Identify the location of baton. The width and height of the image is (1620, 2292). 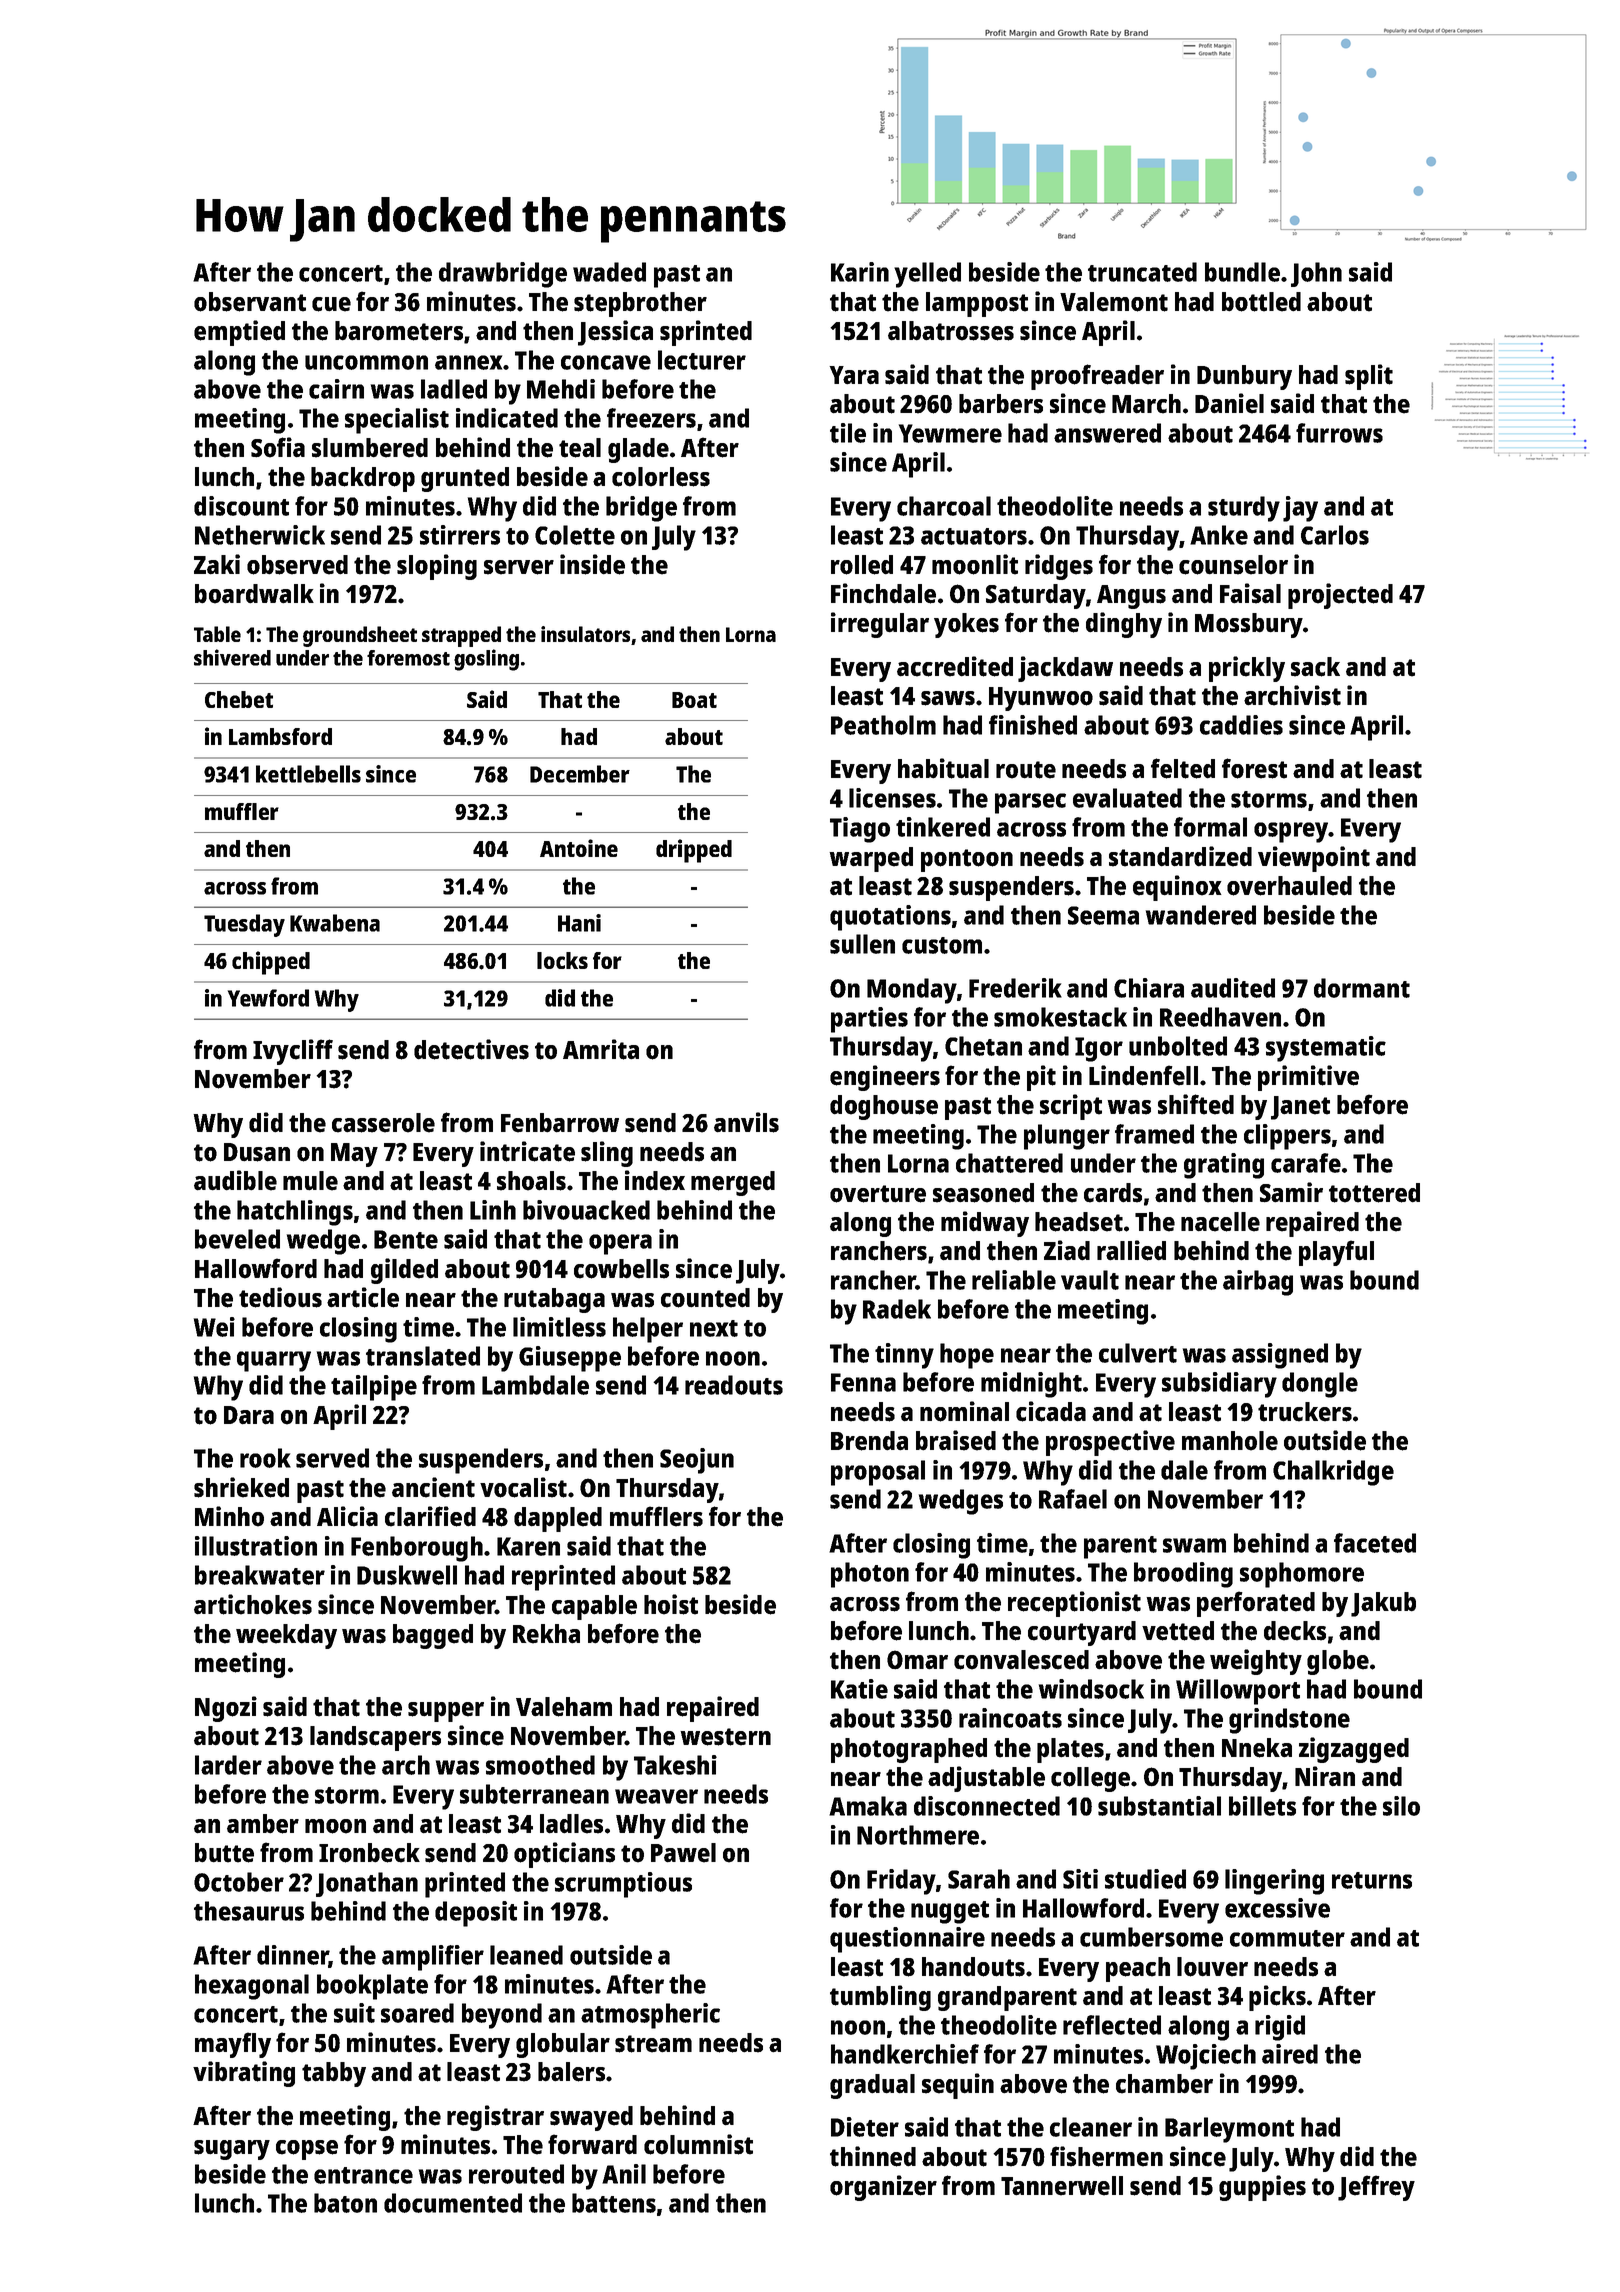
(345, 2203).
